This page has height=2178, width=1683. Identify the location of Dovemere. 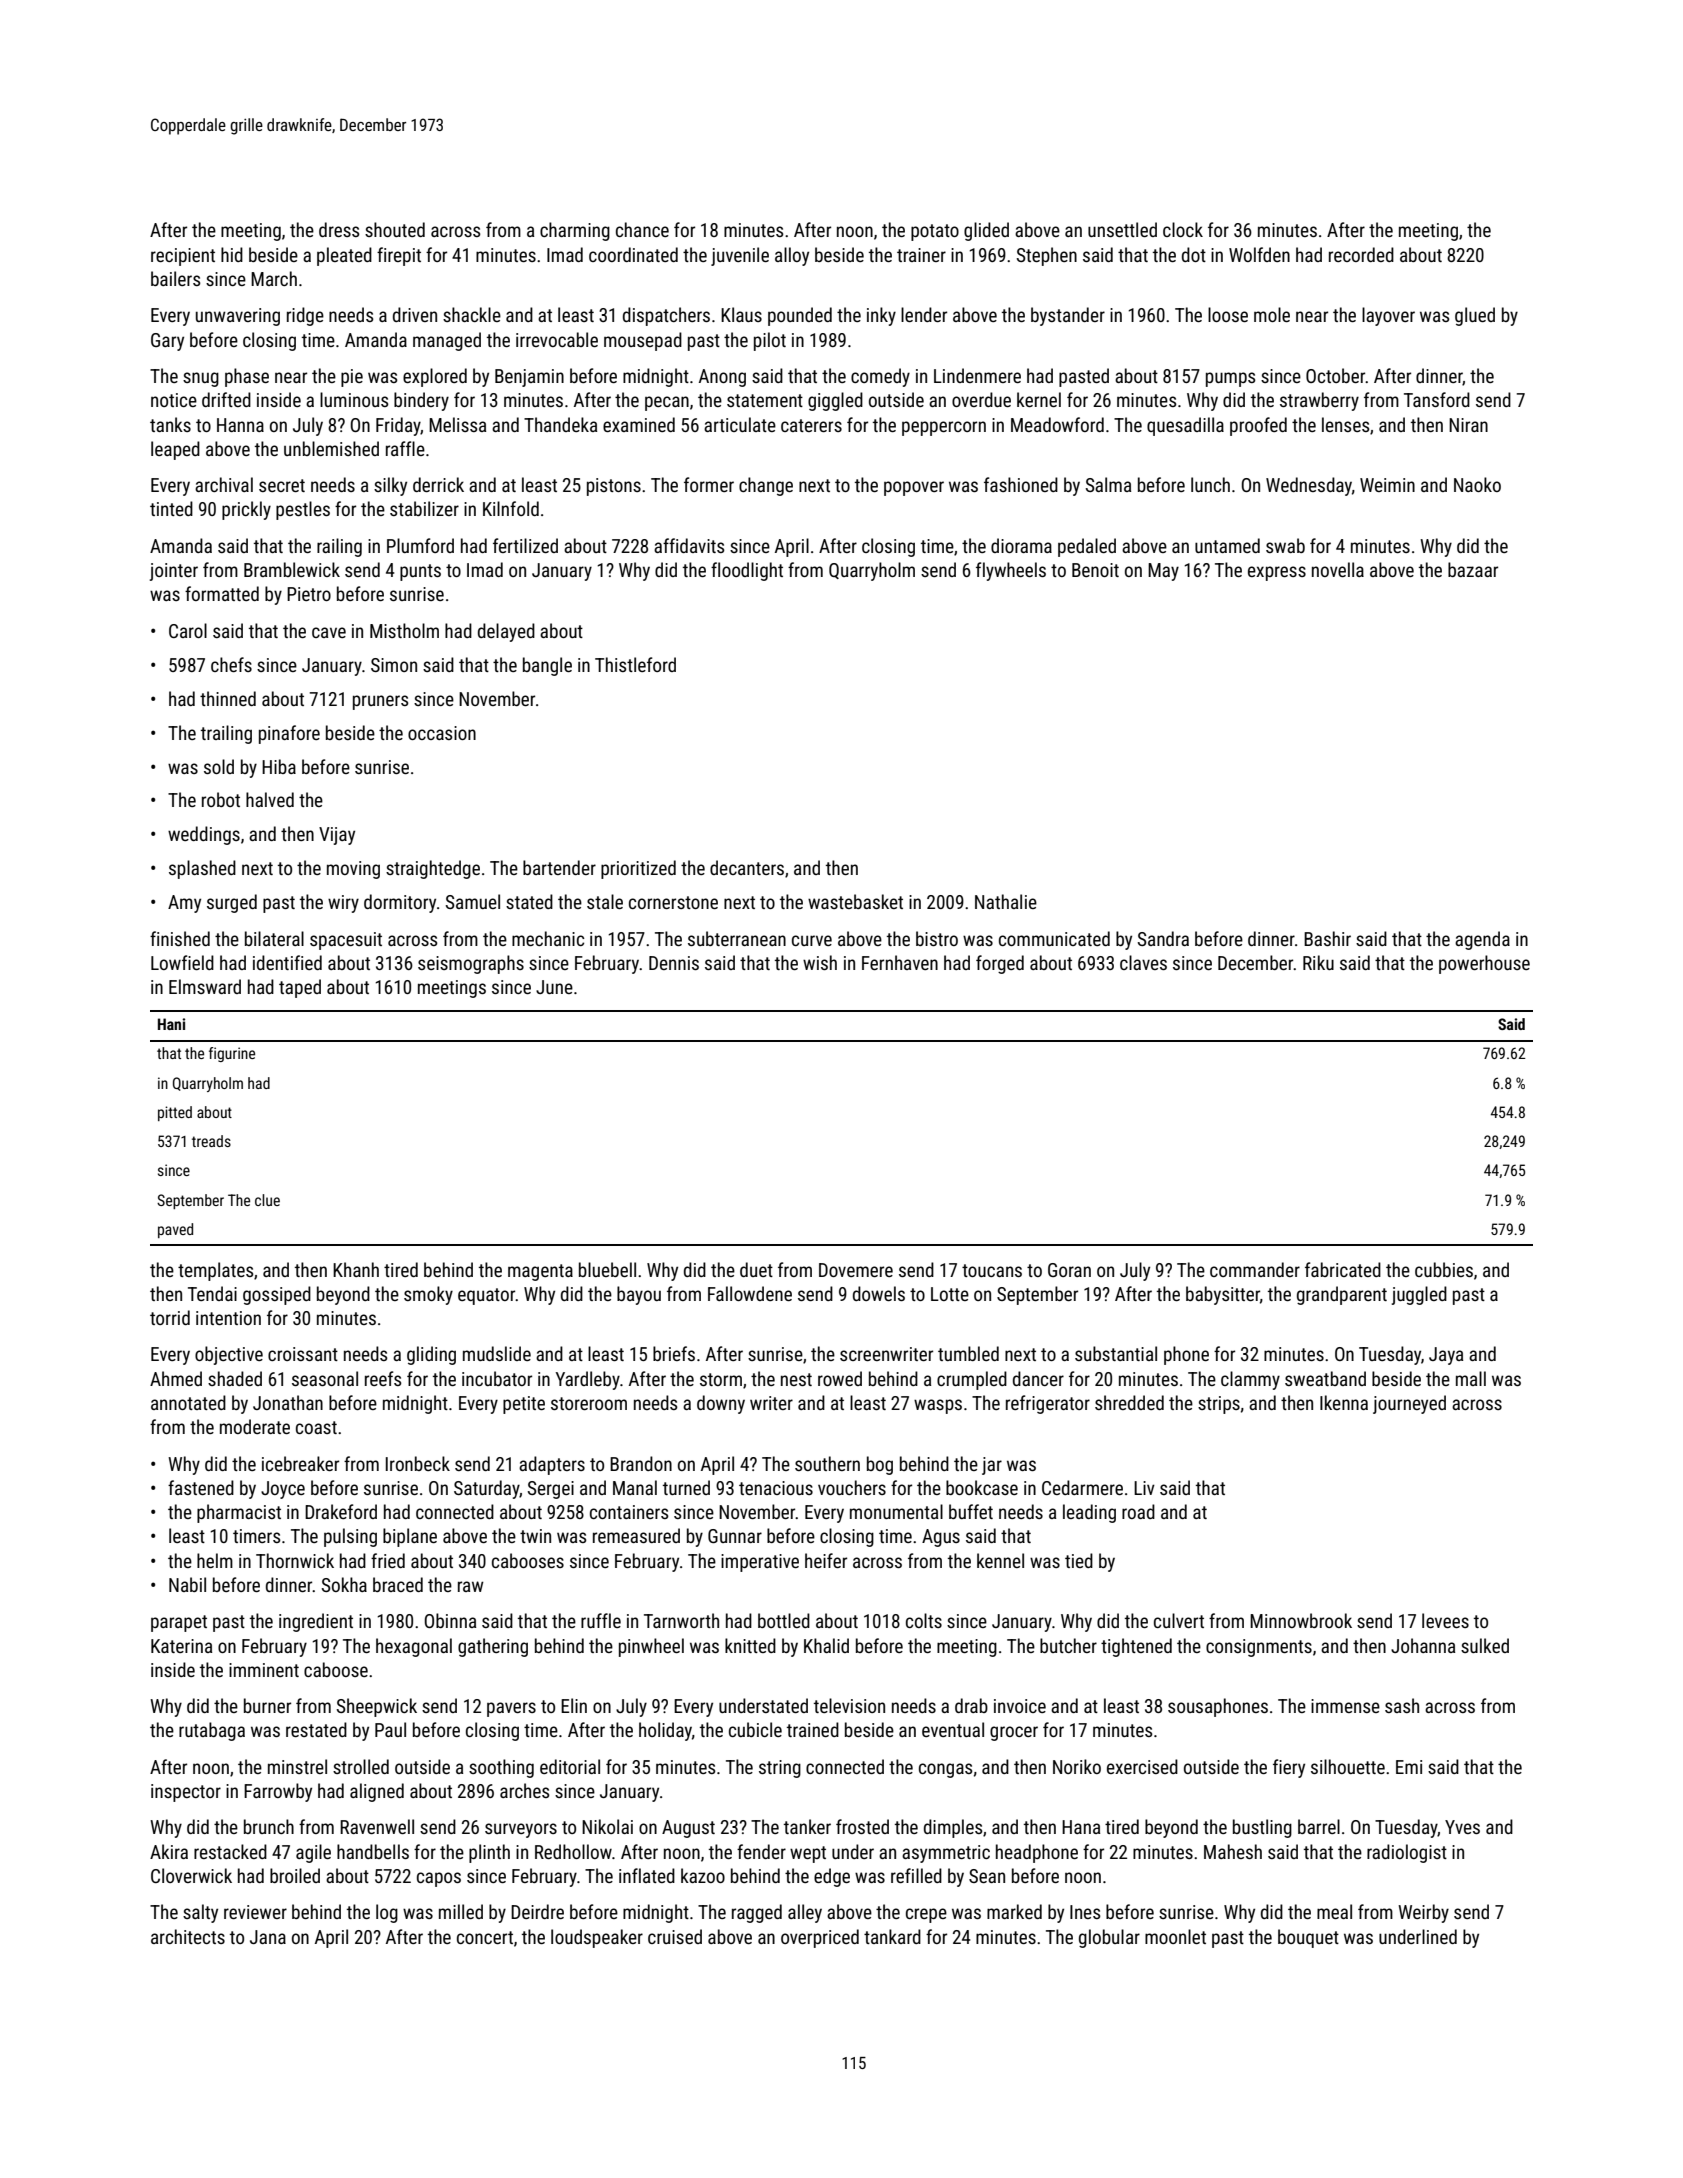
(856, 1270).
